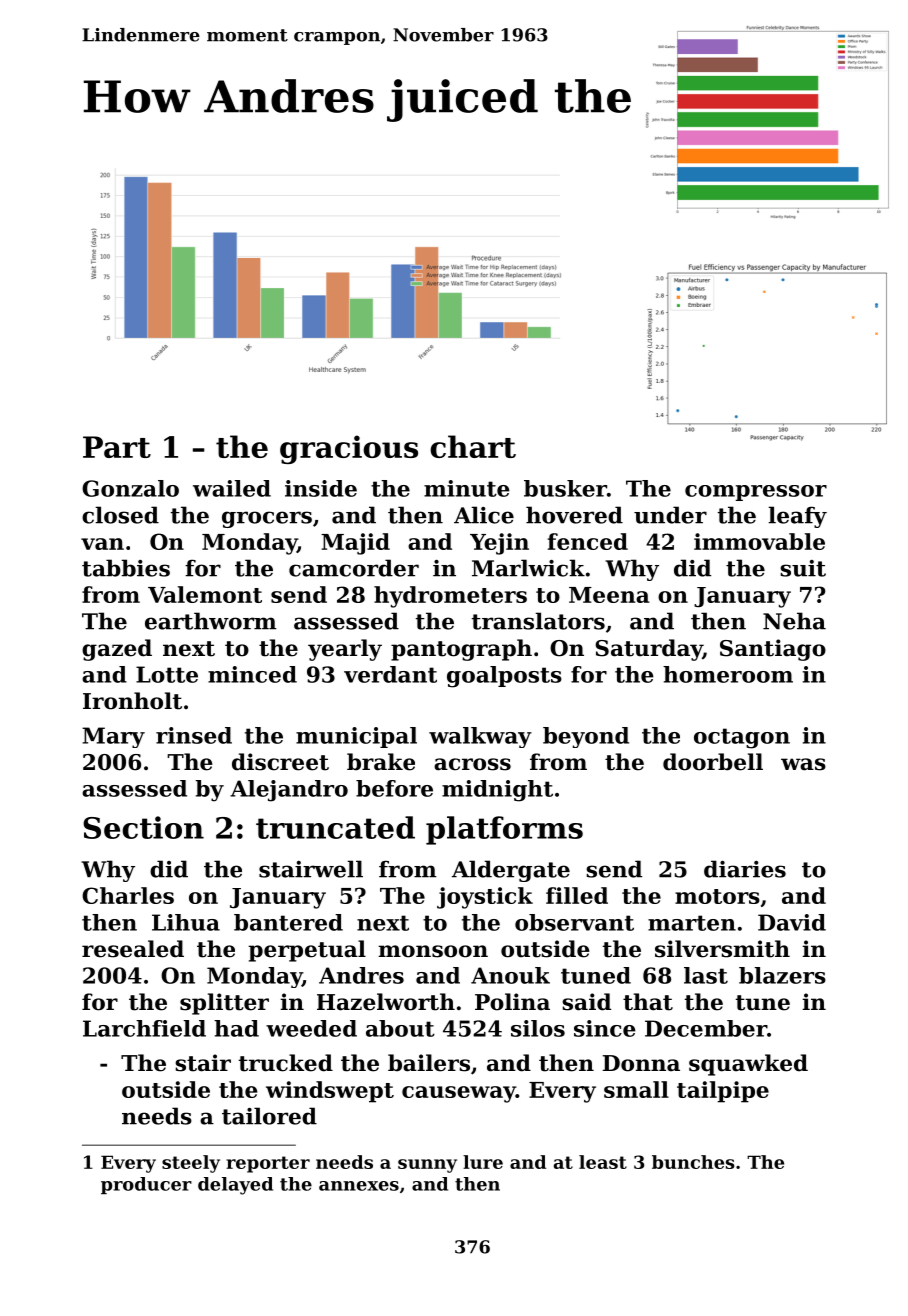 Image resolution: width=908 pixels, height=1316 pixels. Describe the element at coordinates (390, 674) in the screenshot. I see `verdant` at that location.
